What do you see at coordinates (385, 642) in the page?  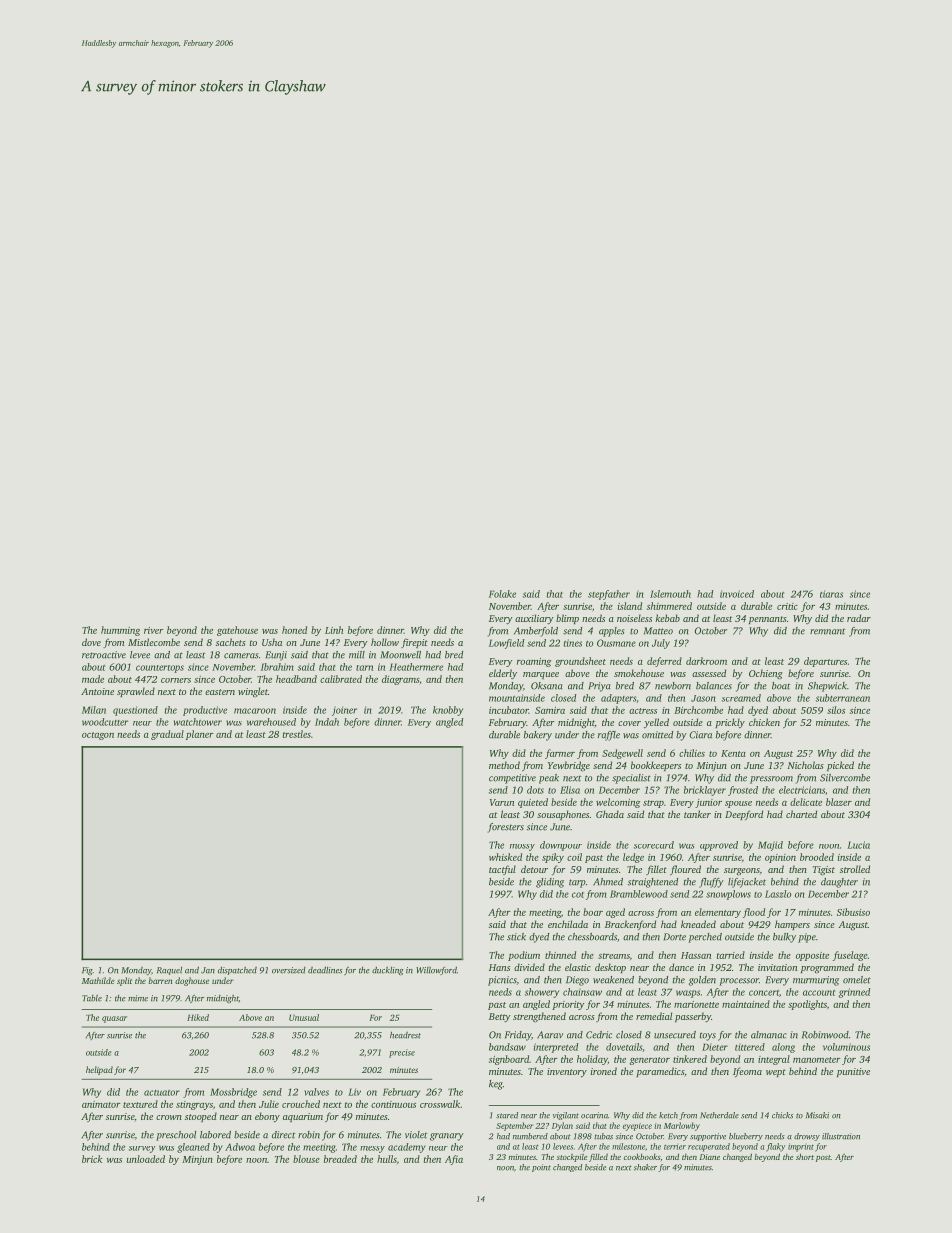 I see `hollow` at bounding box center [385, 642].
